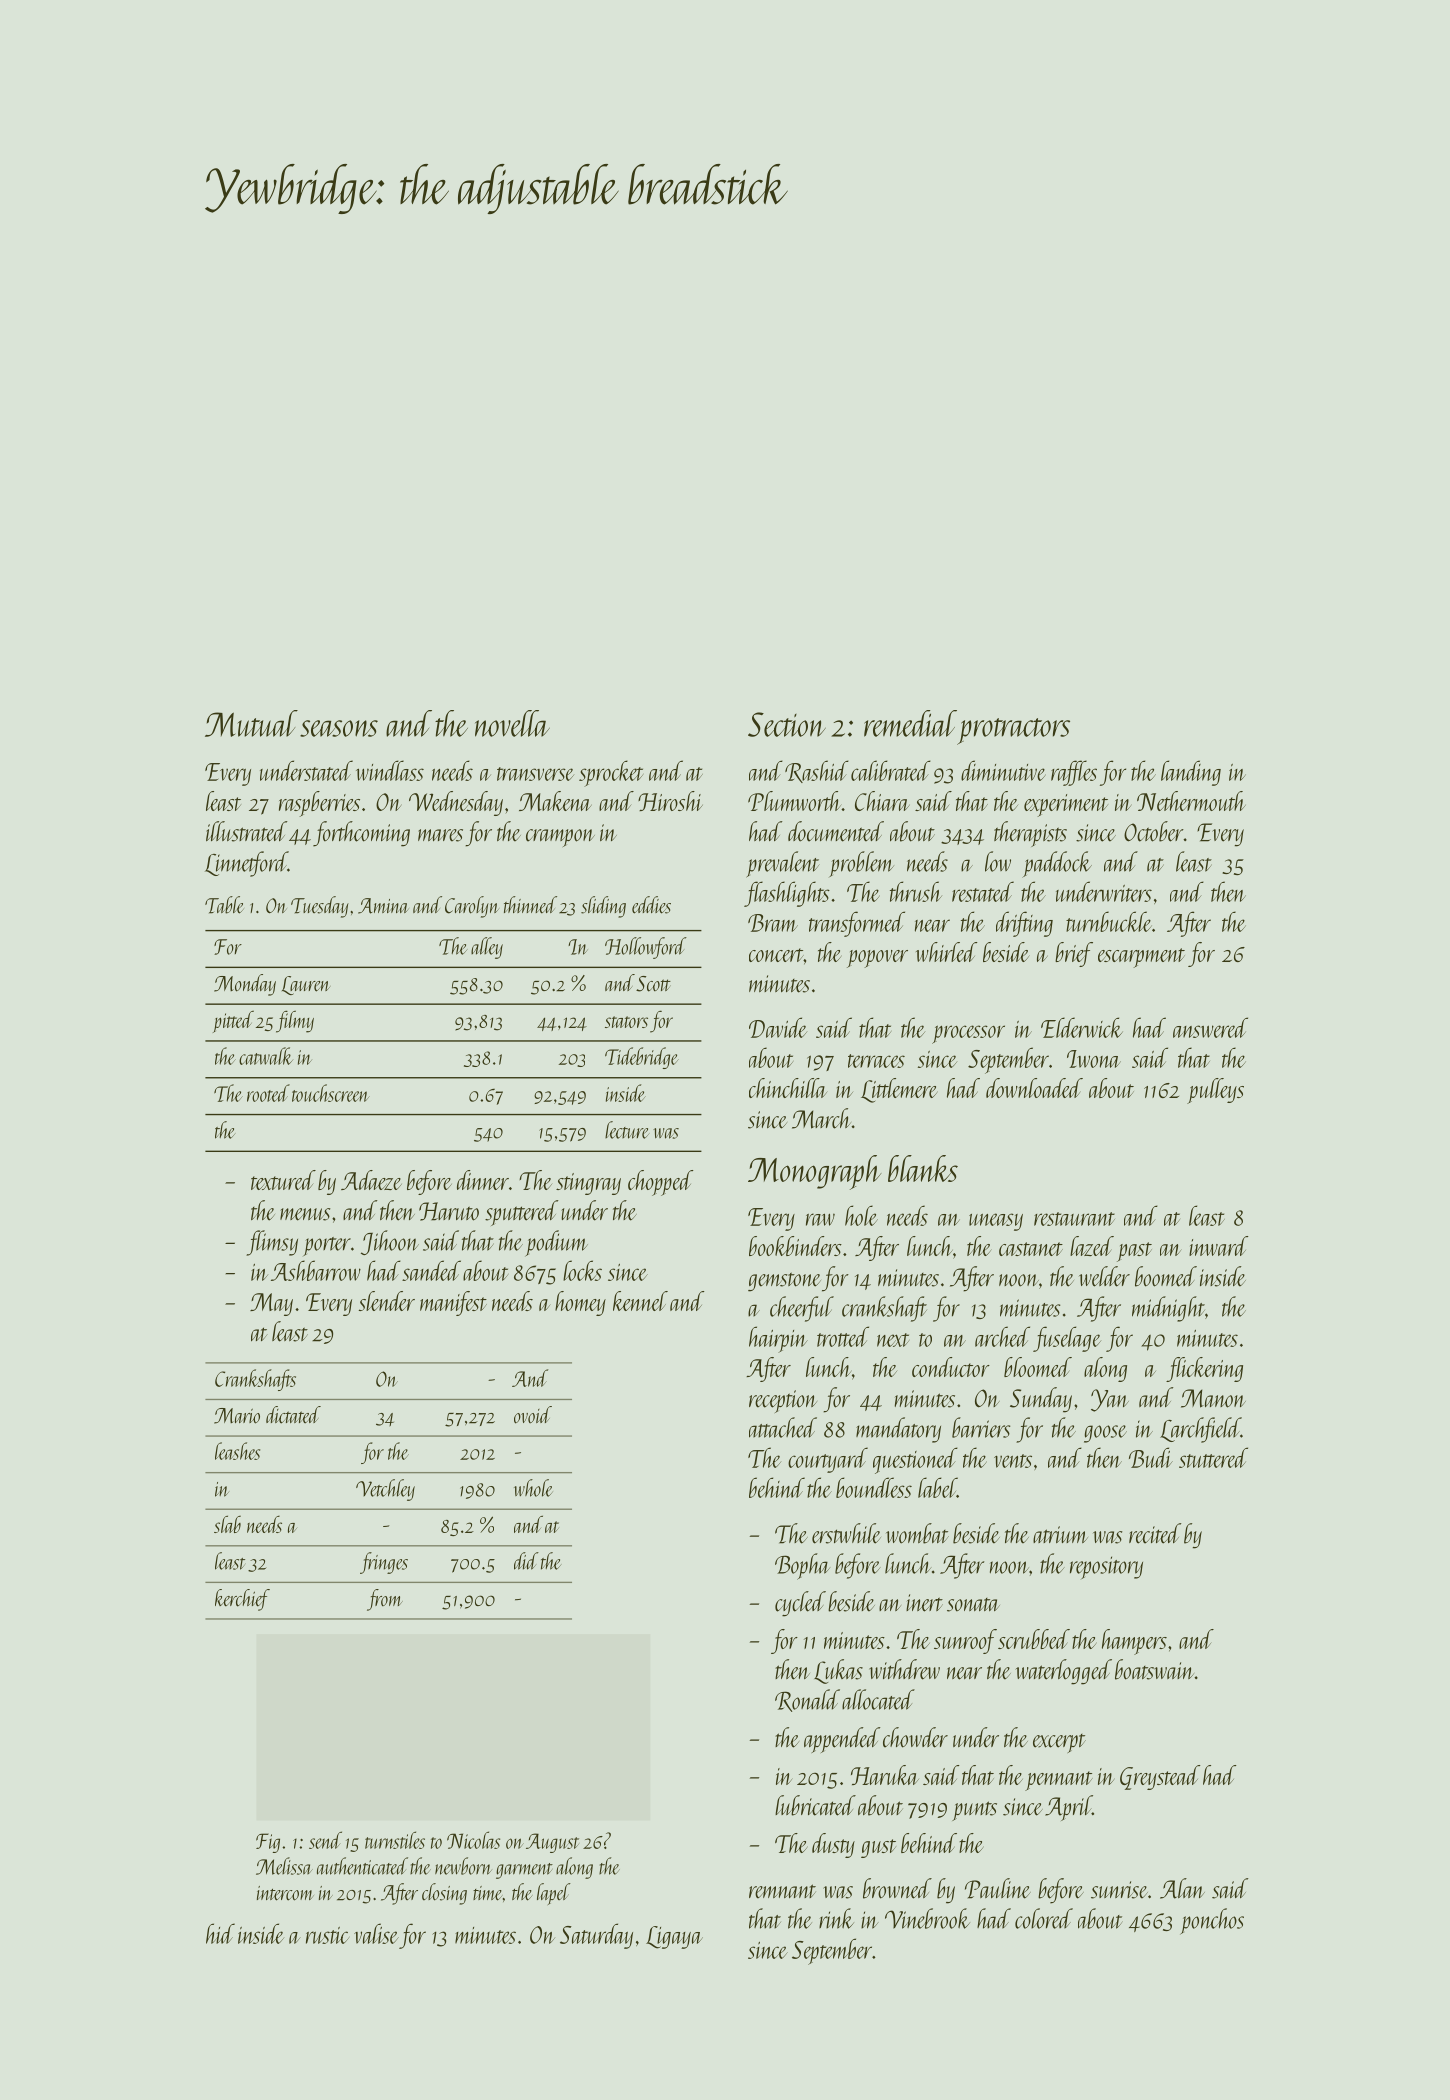 The width and height of the document is (1450, 2100). What do you see at coordinates (1168, 1309) in the document?
I see `midnight` at bounding box center [1168, 1309].
